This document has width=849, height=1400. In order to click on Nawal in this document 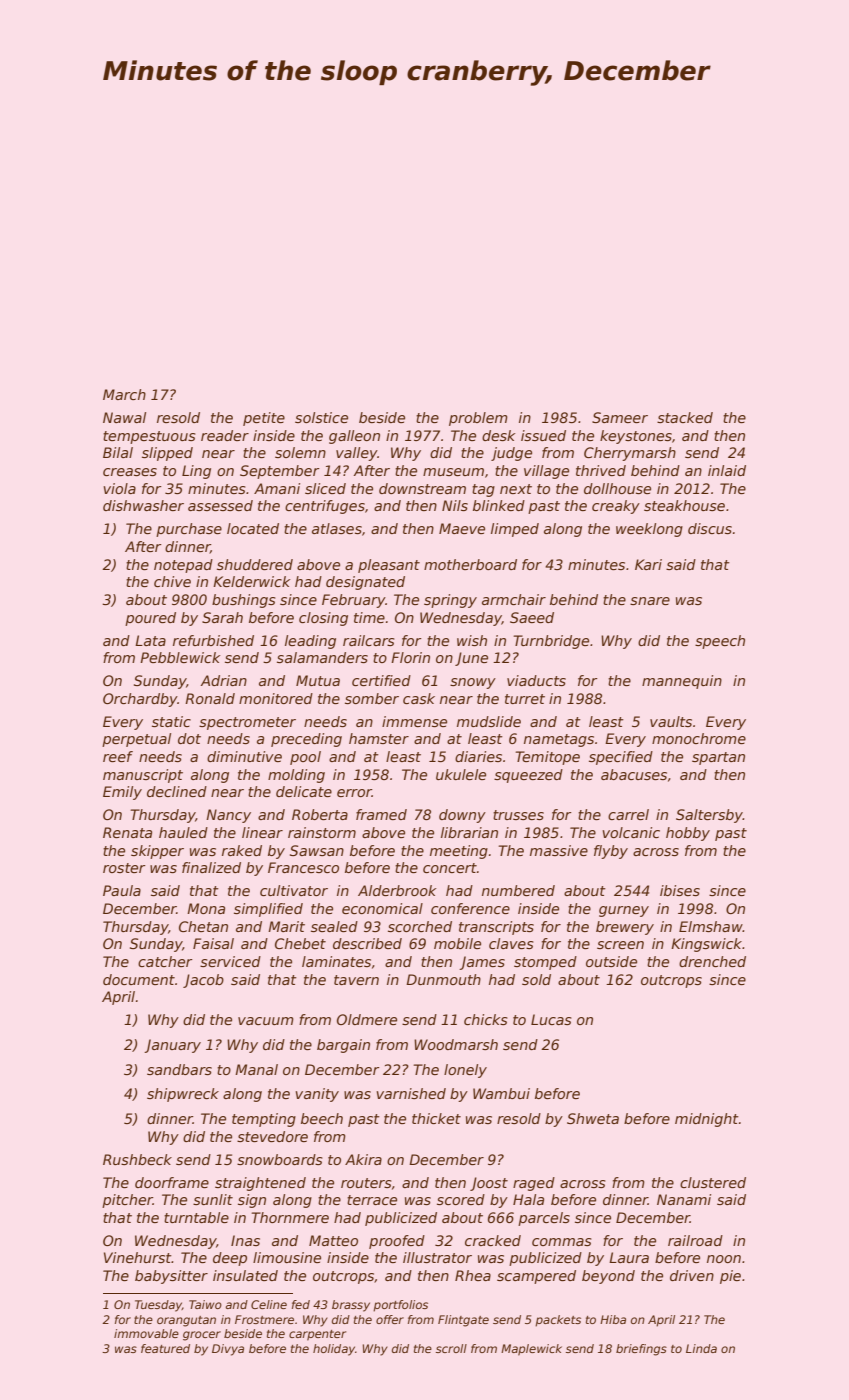, I will do `click(124, 417)`.
